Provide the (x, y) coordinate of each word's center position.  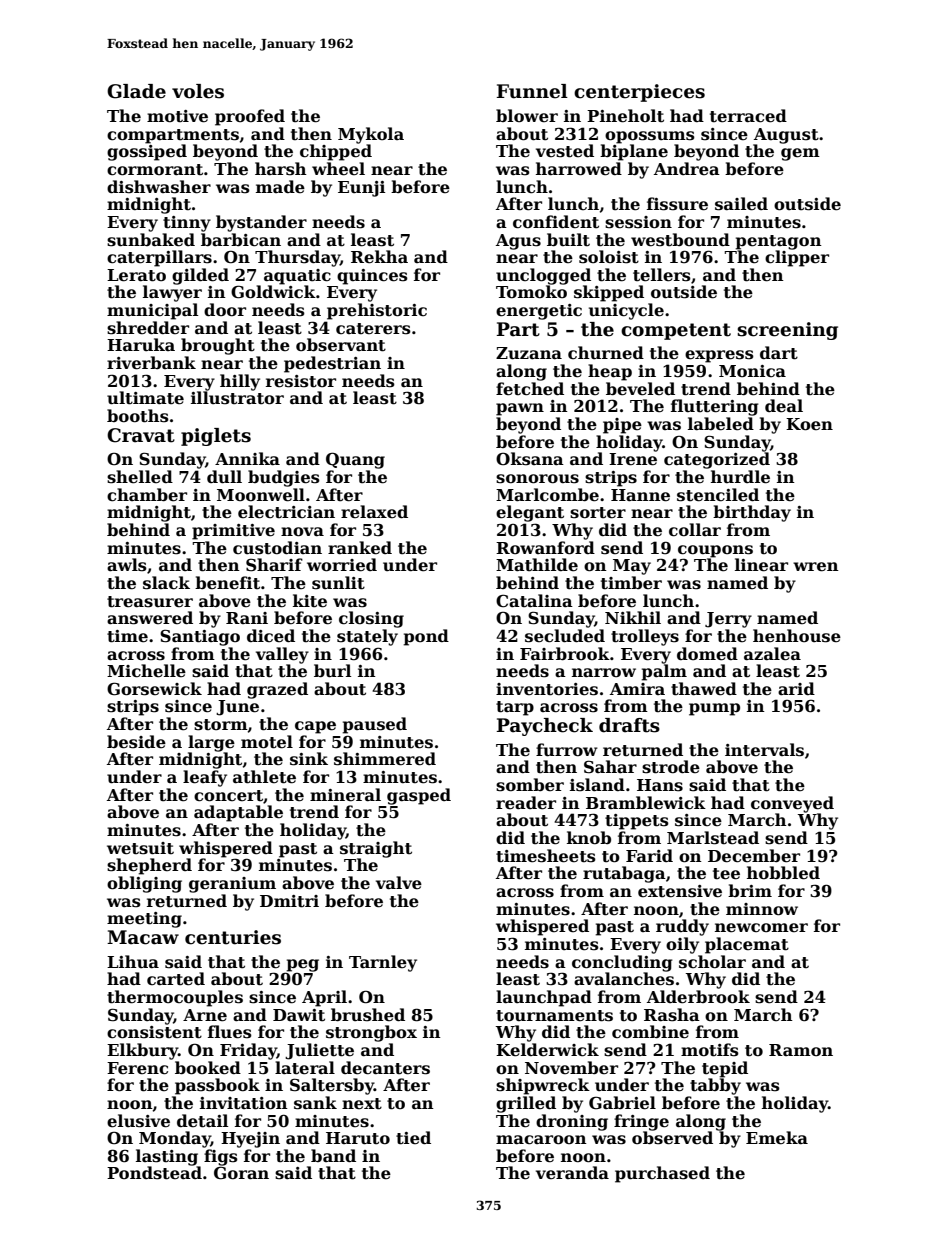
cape (315, 727)
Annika (247, 458)
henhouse (797, 636)
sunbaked (151, 240)
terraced (748, 116)
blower (527, 115)
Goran (241, 1173)
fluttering (715, 407)
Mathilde (537, 565)
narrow (604, 672)
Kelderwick (547, 1050)
